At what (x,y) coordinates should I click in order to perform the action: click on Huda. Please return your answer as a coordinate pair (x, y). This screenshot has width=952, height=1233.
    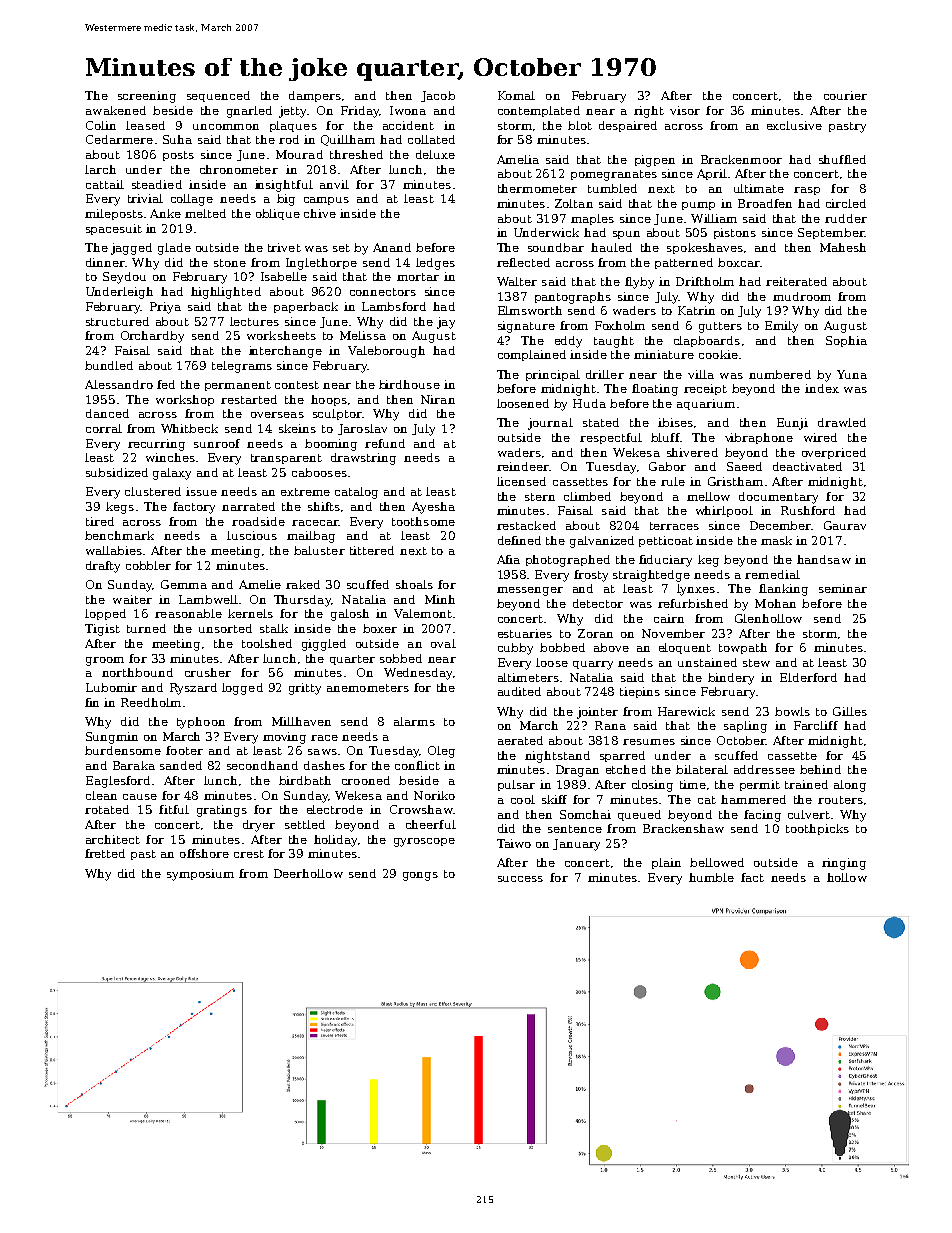
    Looking at the image, I should click on (589, 403).
